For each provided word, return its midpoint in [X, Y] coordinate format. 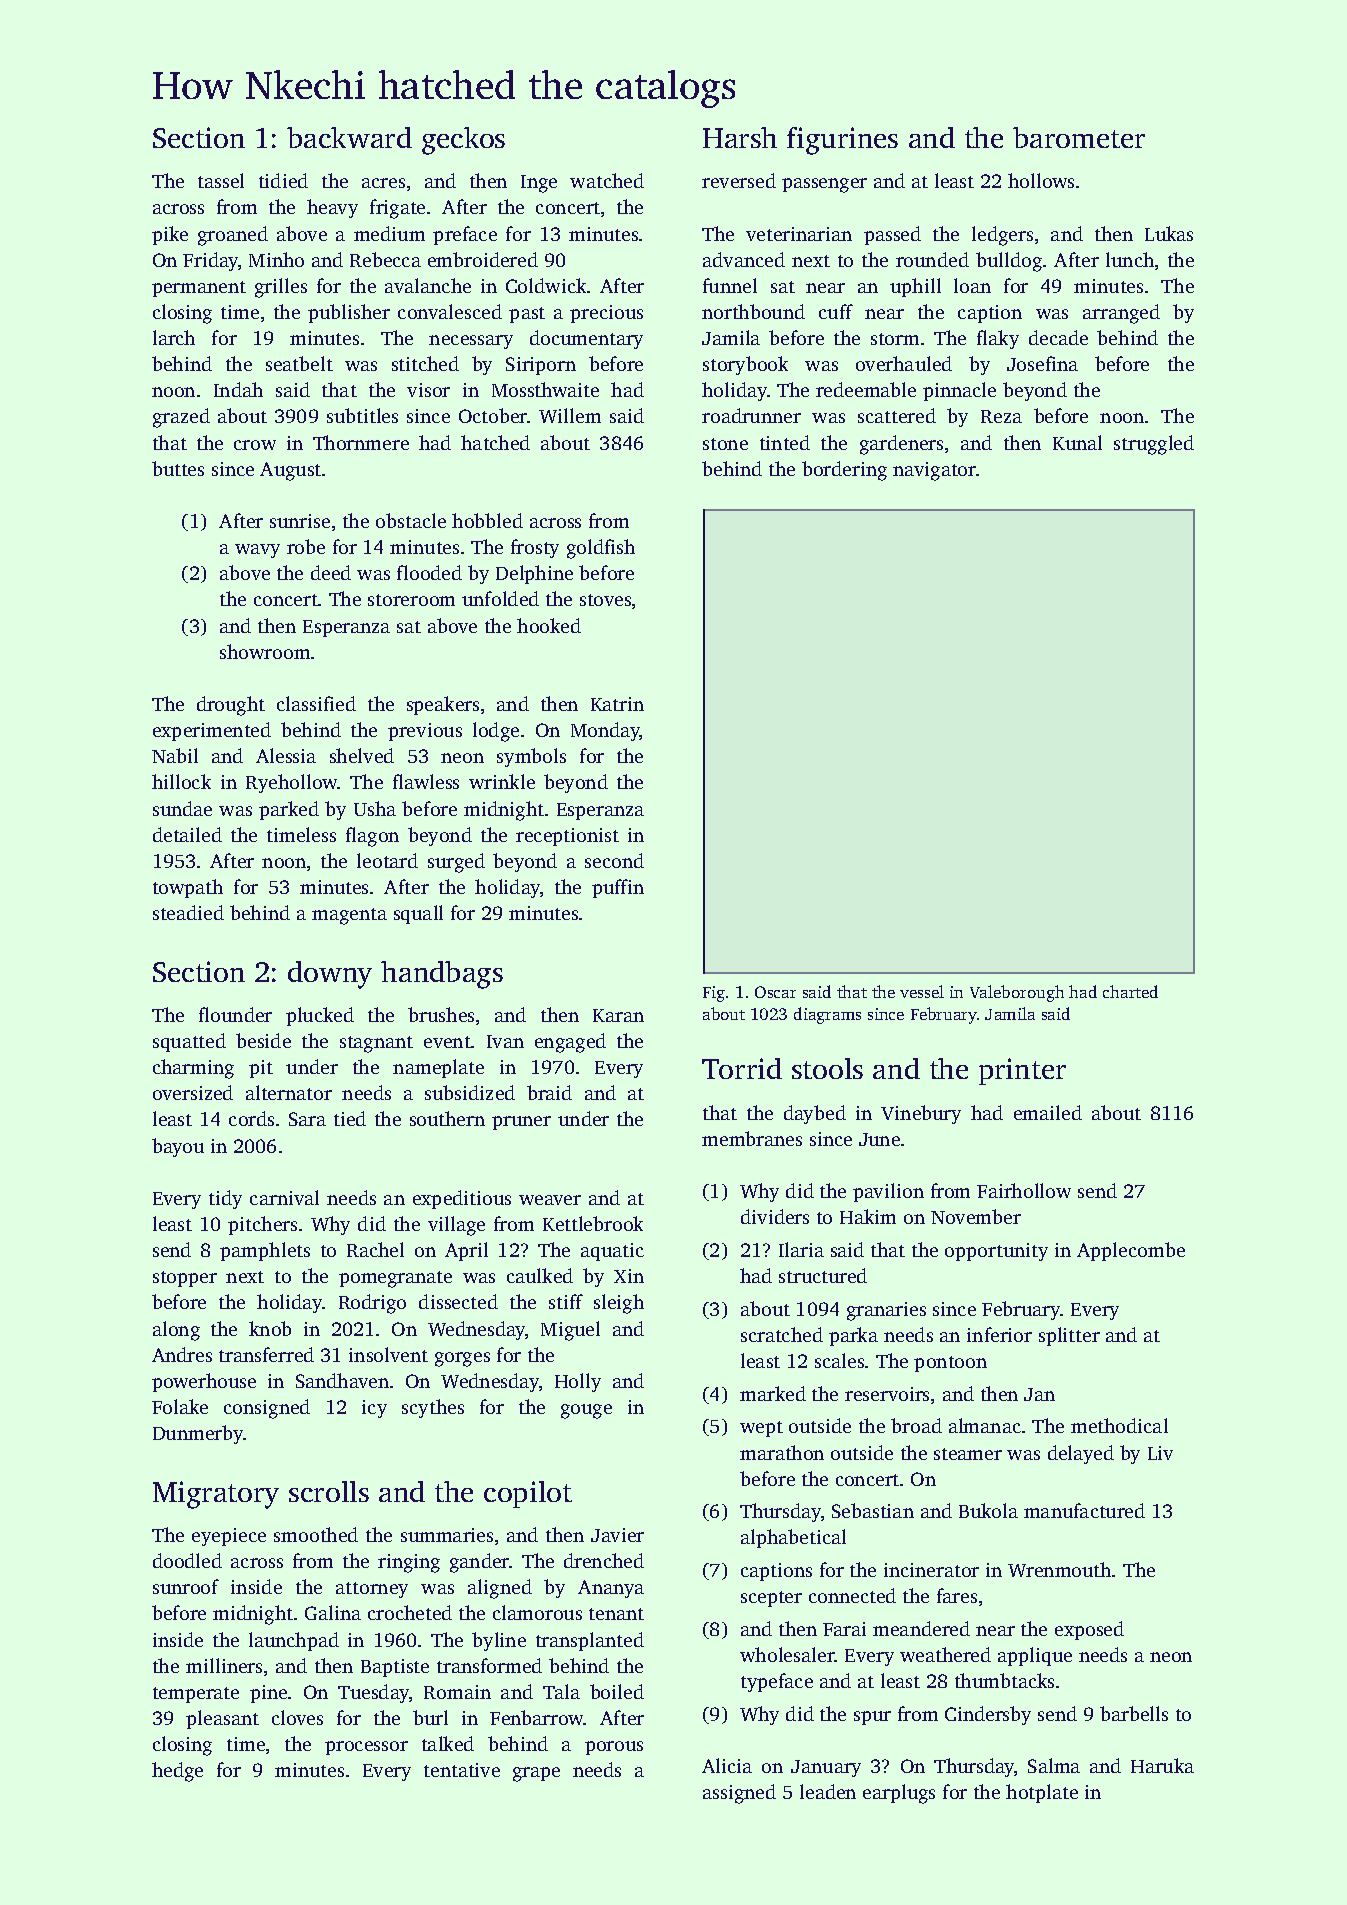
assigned [739, 1794]
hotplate [1042, 1793]
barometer [1079, 137]
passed [892, 235]
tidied [283, 180]
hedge [177, 1772]
